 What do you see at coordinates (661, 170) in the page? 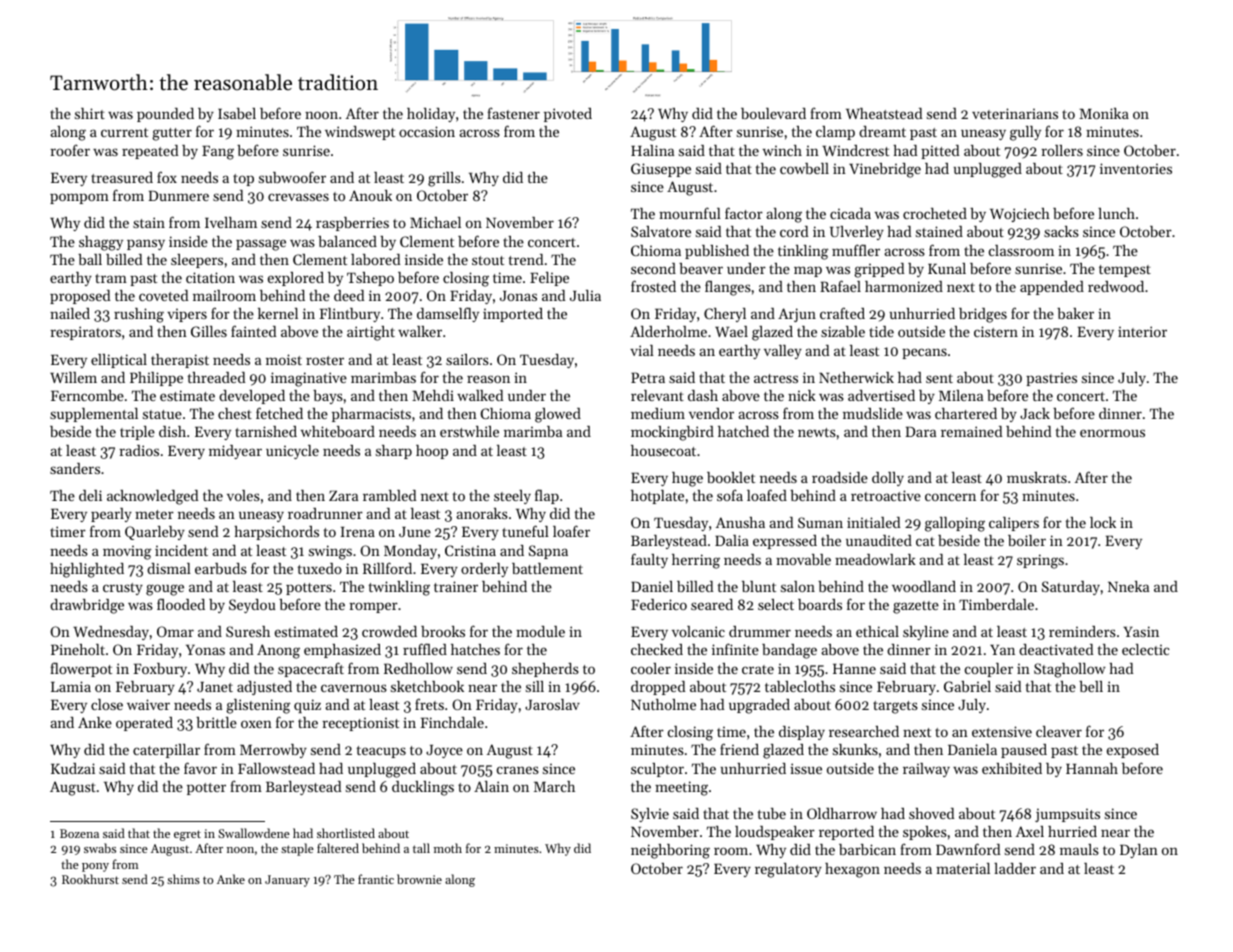
I see `Giuseppe` at bounding box center [661, 170].
